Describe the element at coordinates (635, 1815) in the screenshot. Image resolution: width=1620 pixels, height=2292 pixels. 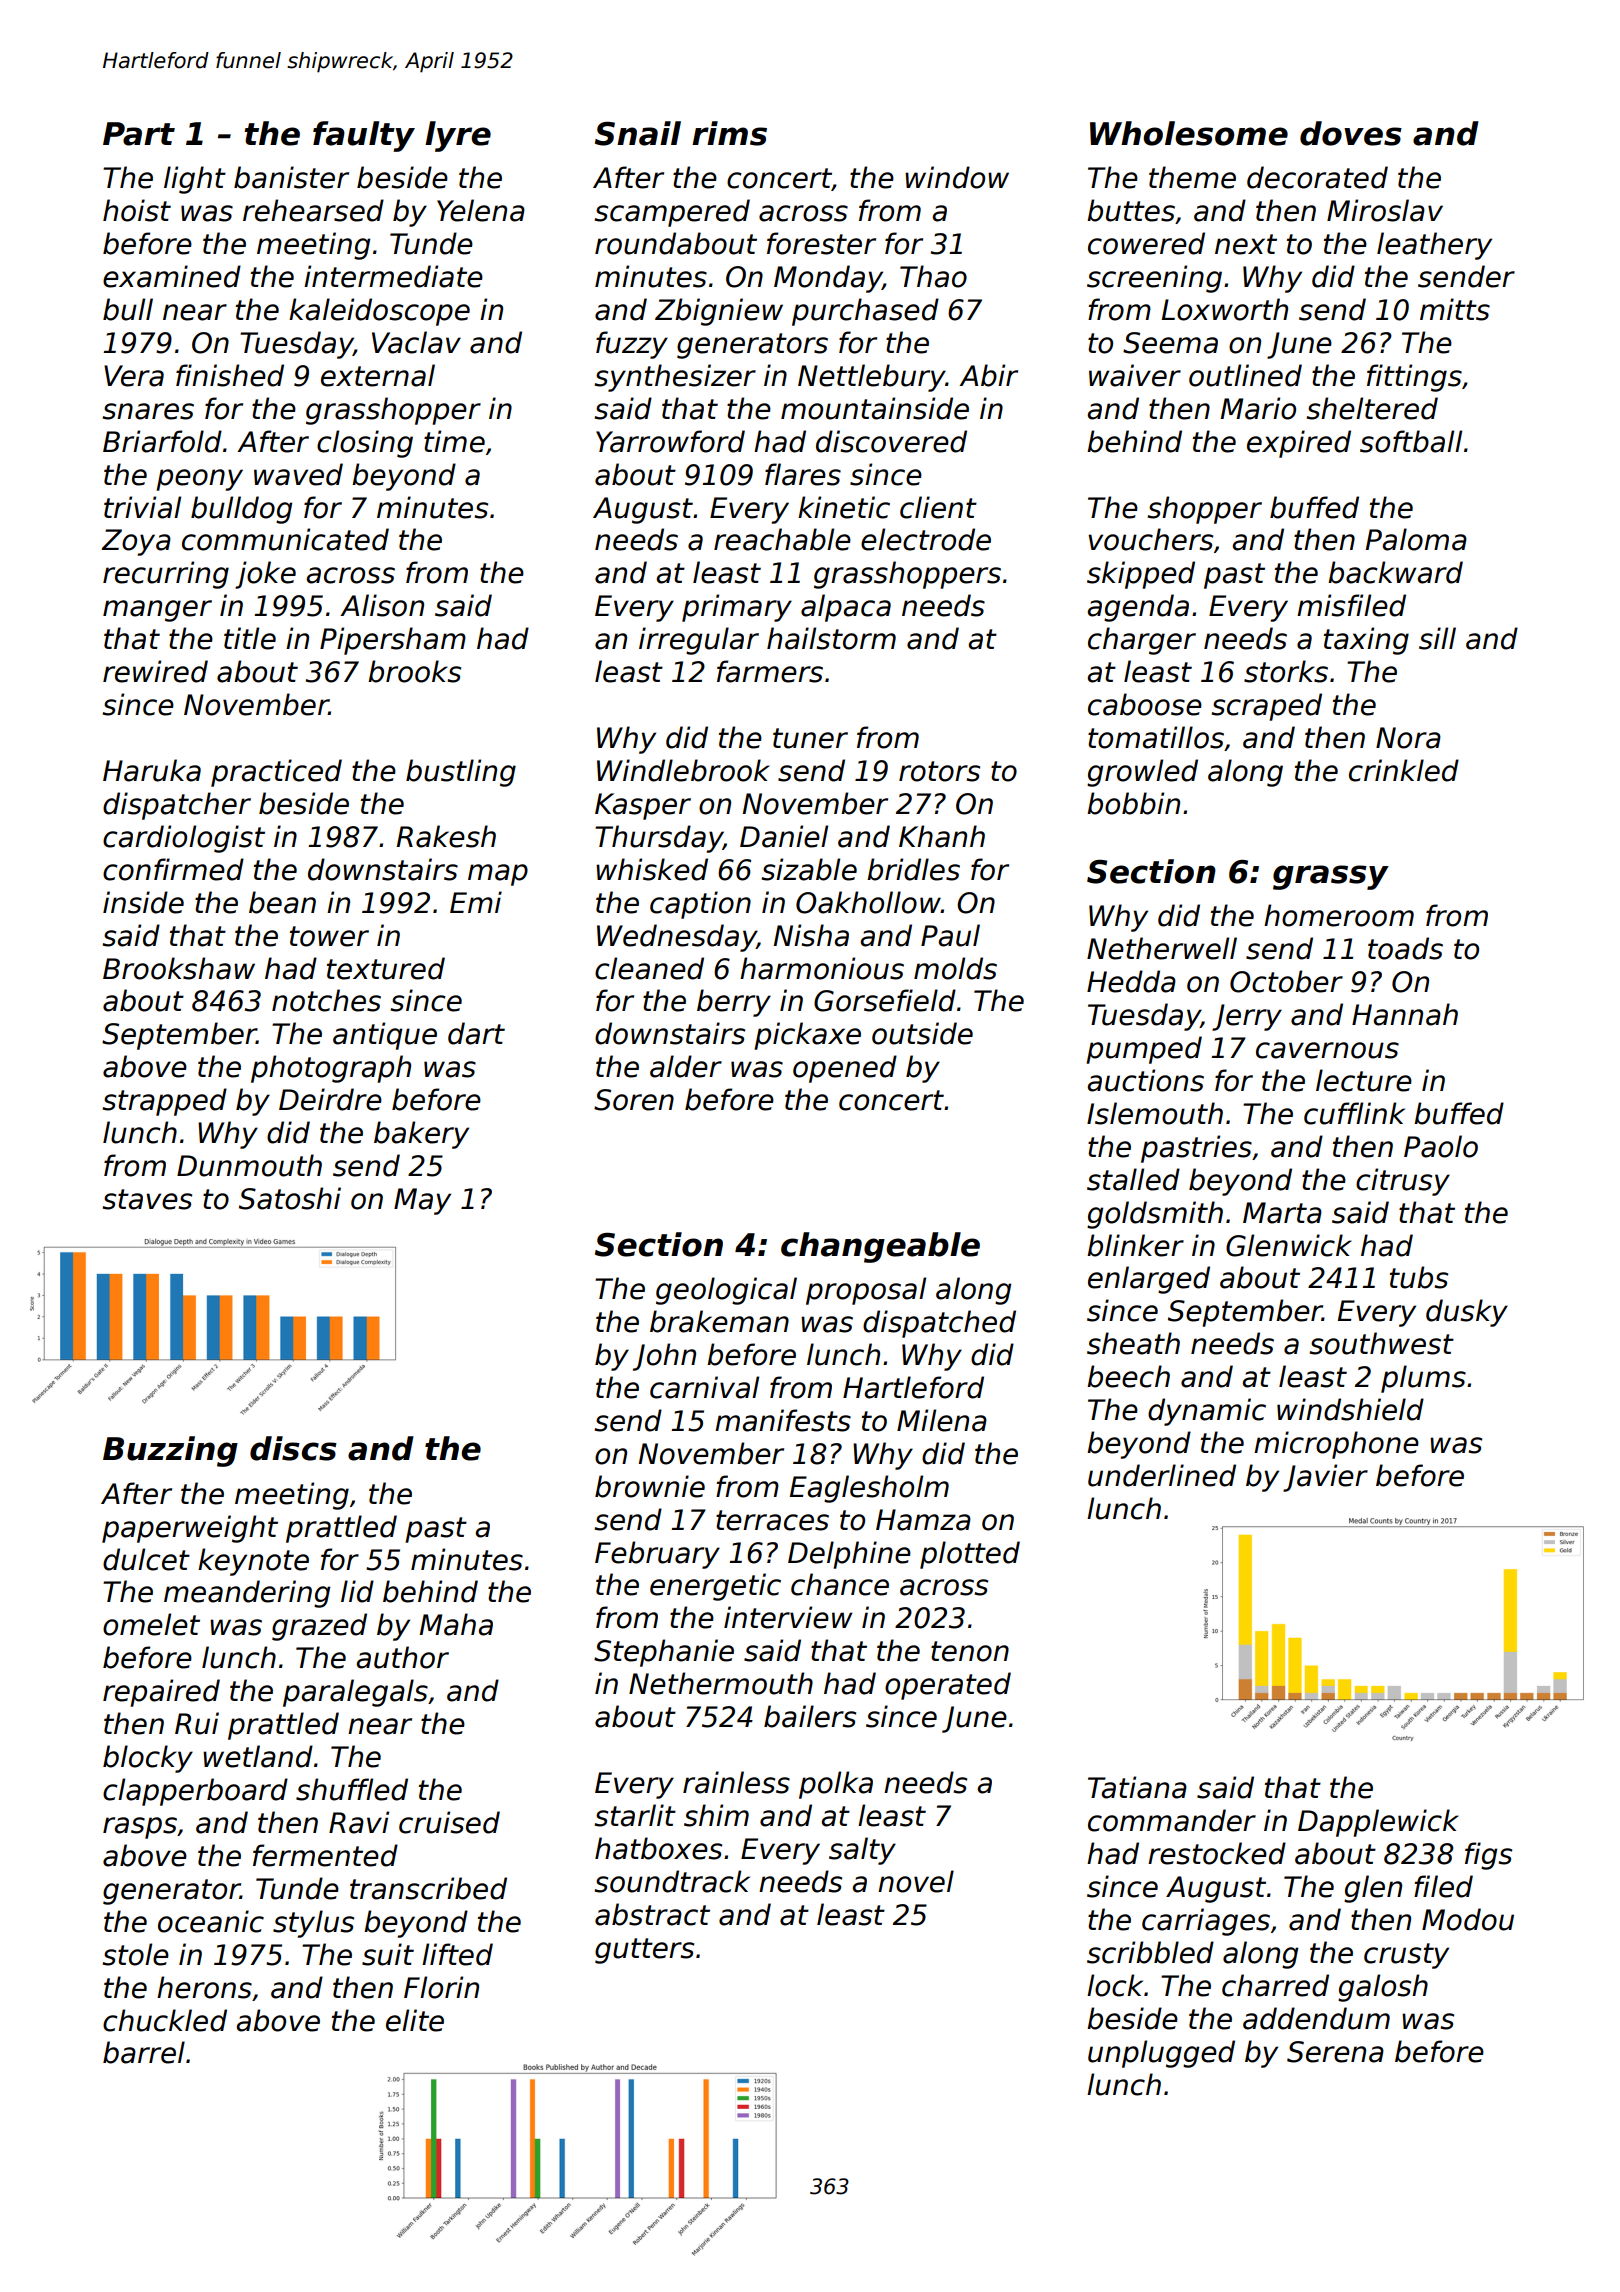
I see `starlit` at that location.
